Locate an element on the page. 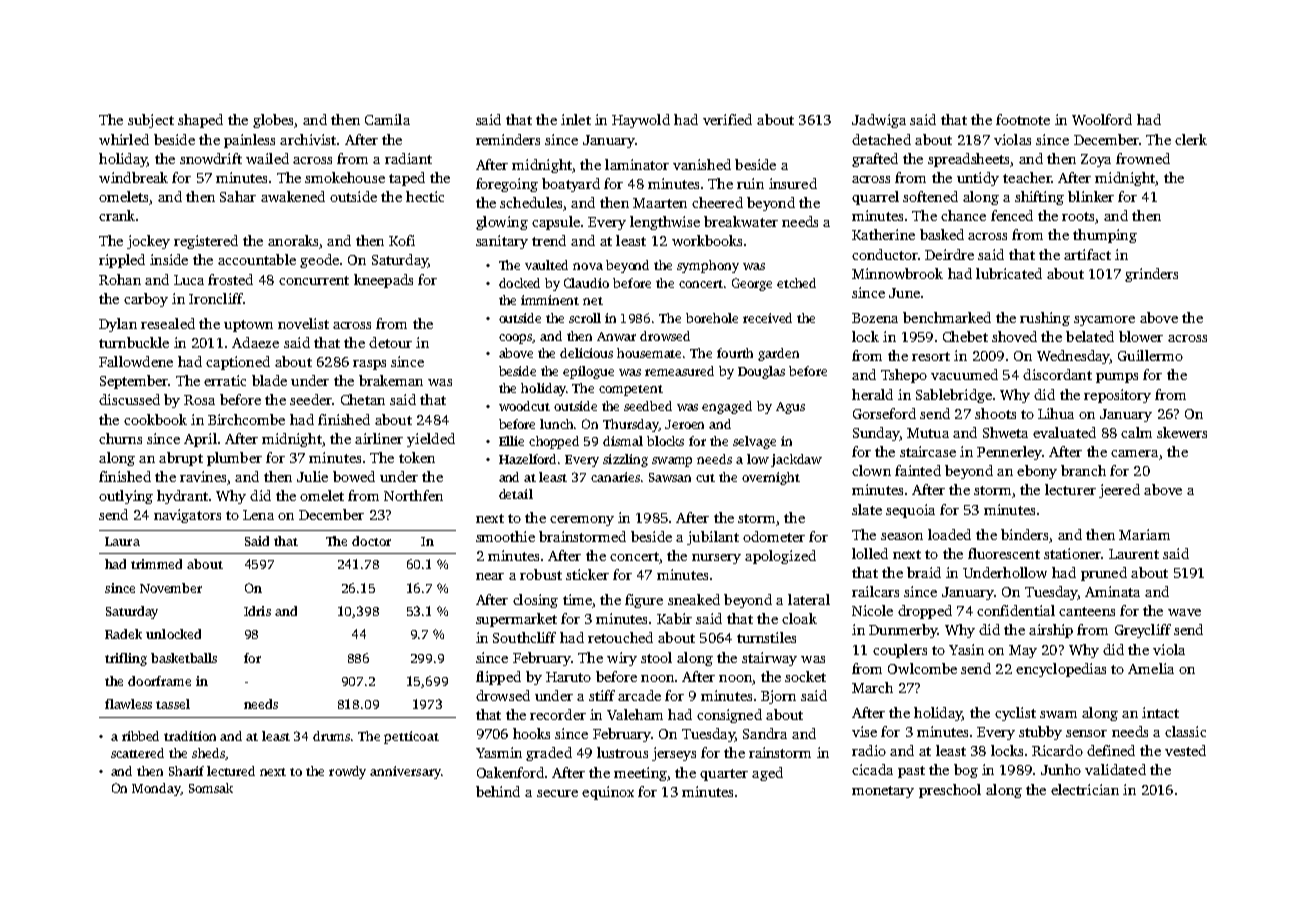 The image size is (1308, 924). airliner is located at coordinates (379, 438).
